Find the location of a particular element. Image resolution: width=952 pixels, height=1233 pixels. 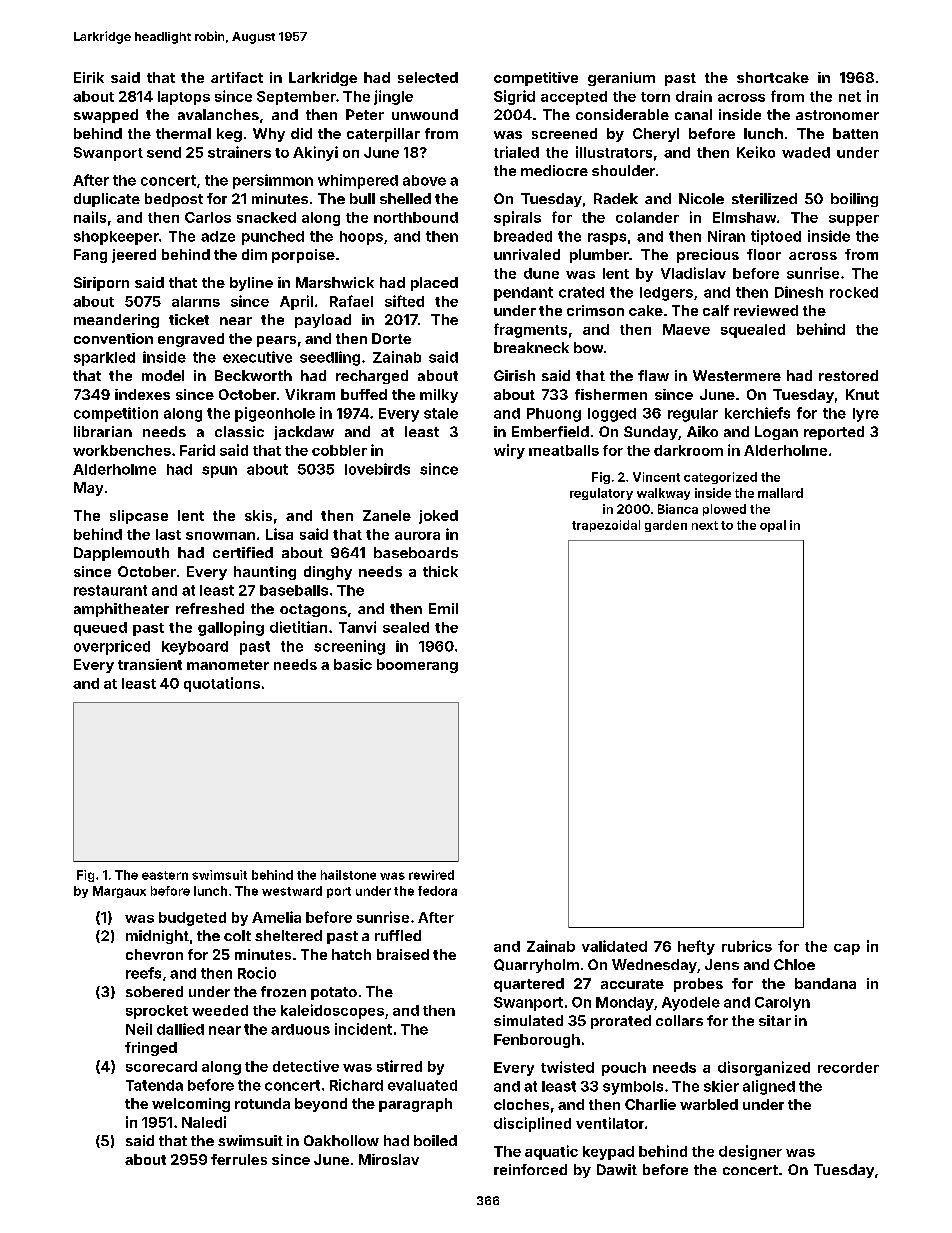

prorated is located at coordinates (621, 1022).
